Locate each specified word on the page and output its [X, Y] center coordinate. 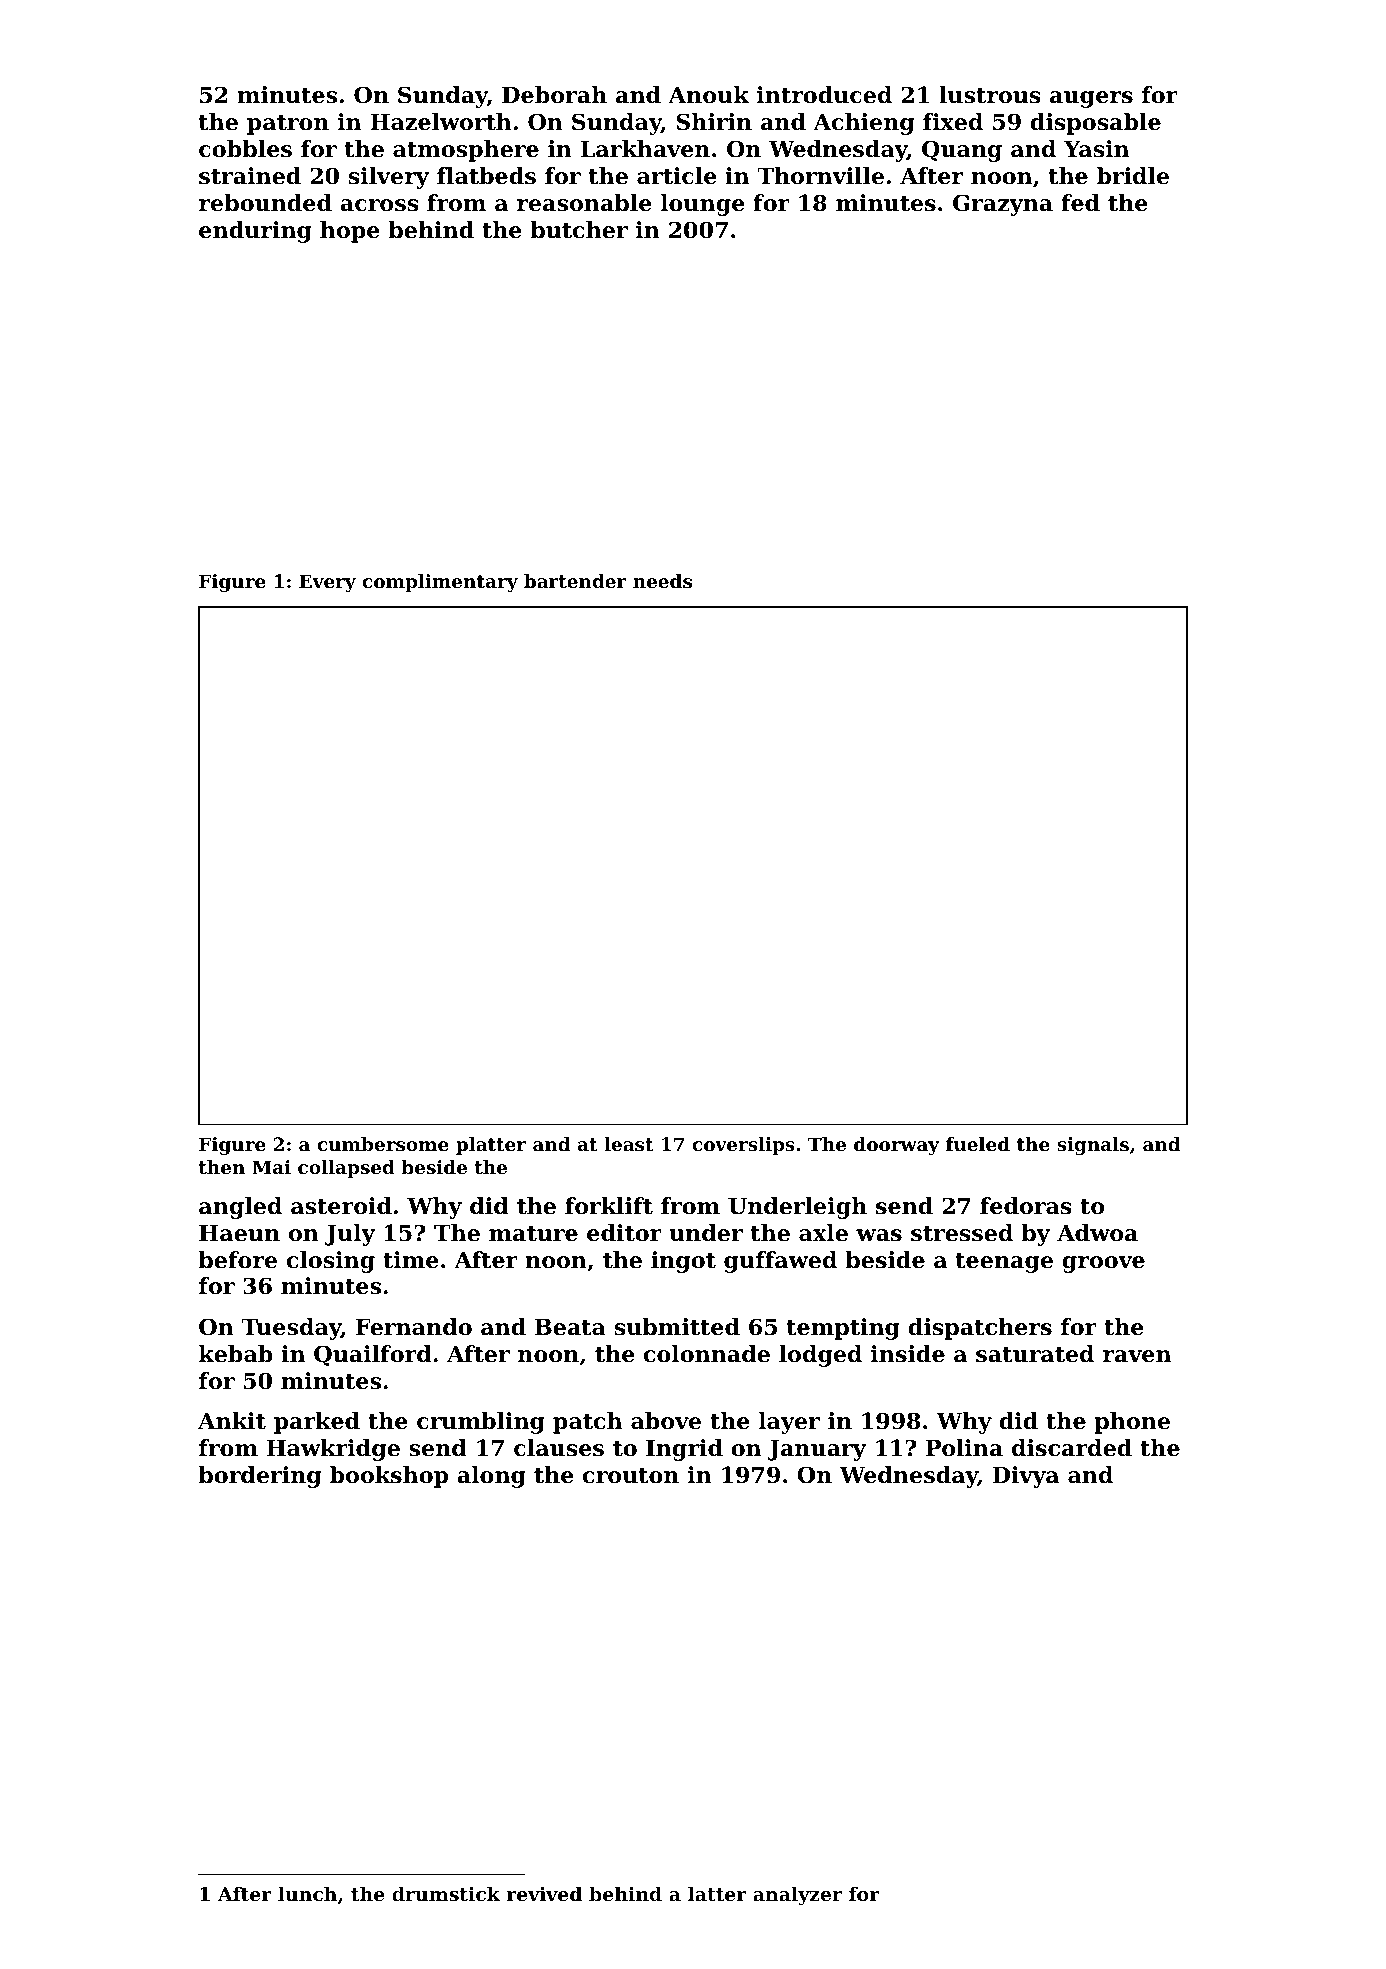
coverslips [744, 1146]
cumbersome [383, 1144]
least [629, 1144]
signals [1093, 1146]
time [411, 1260]
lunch [307, 1893]
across [379, 205]
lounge [703, 205]
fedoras [1026, 1206]
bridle [1133, 176]
